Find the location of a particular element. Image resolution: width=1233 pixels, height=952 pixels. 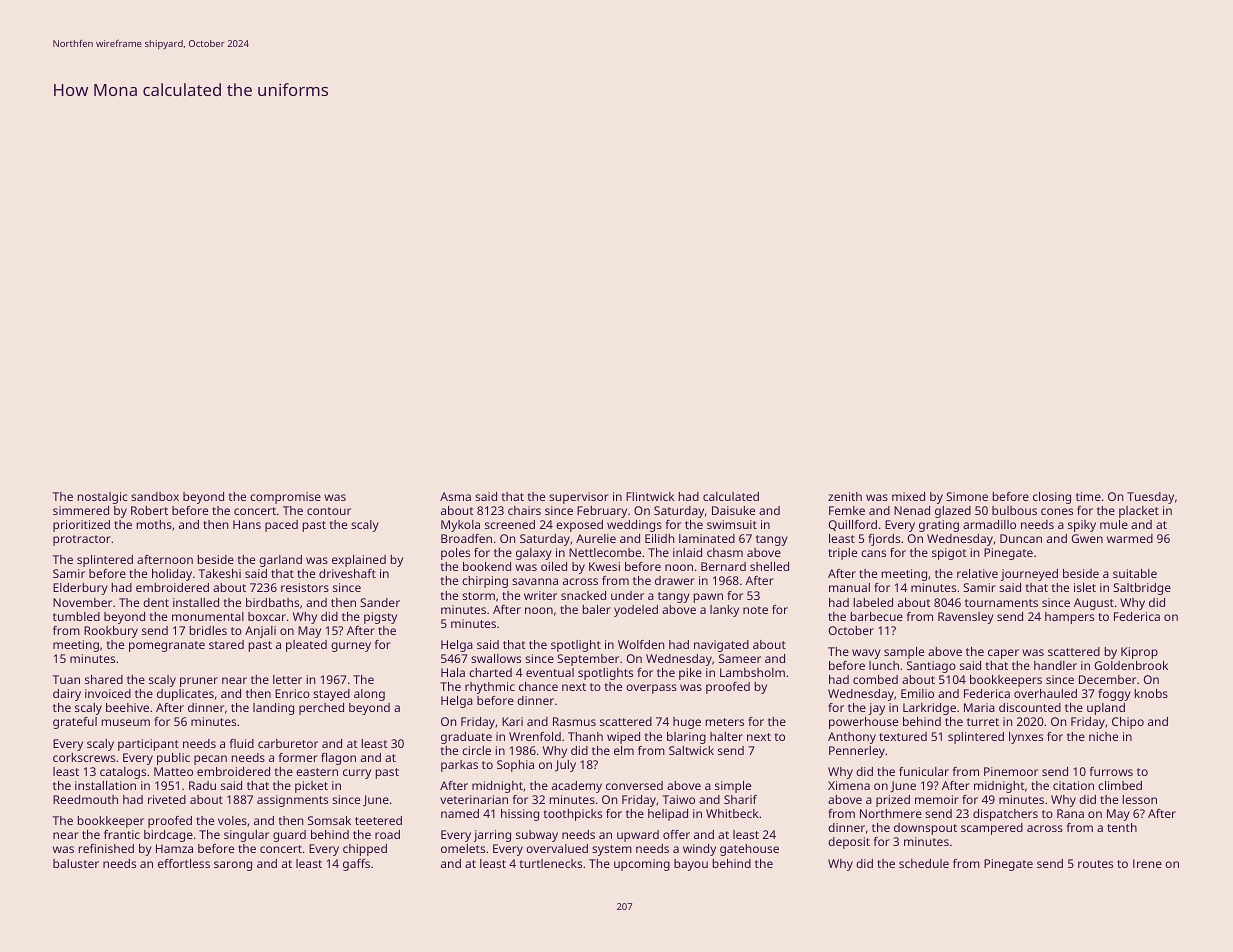

lunch is located at coordinates (884, 665).
